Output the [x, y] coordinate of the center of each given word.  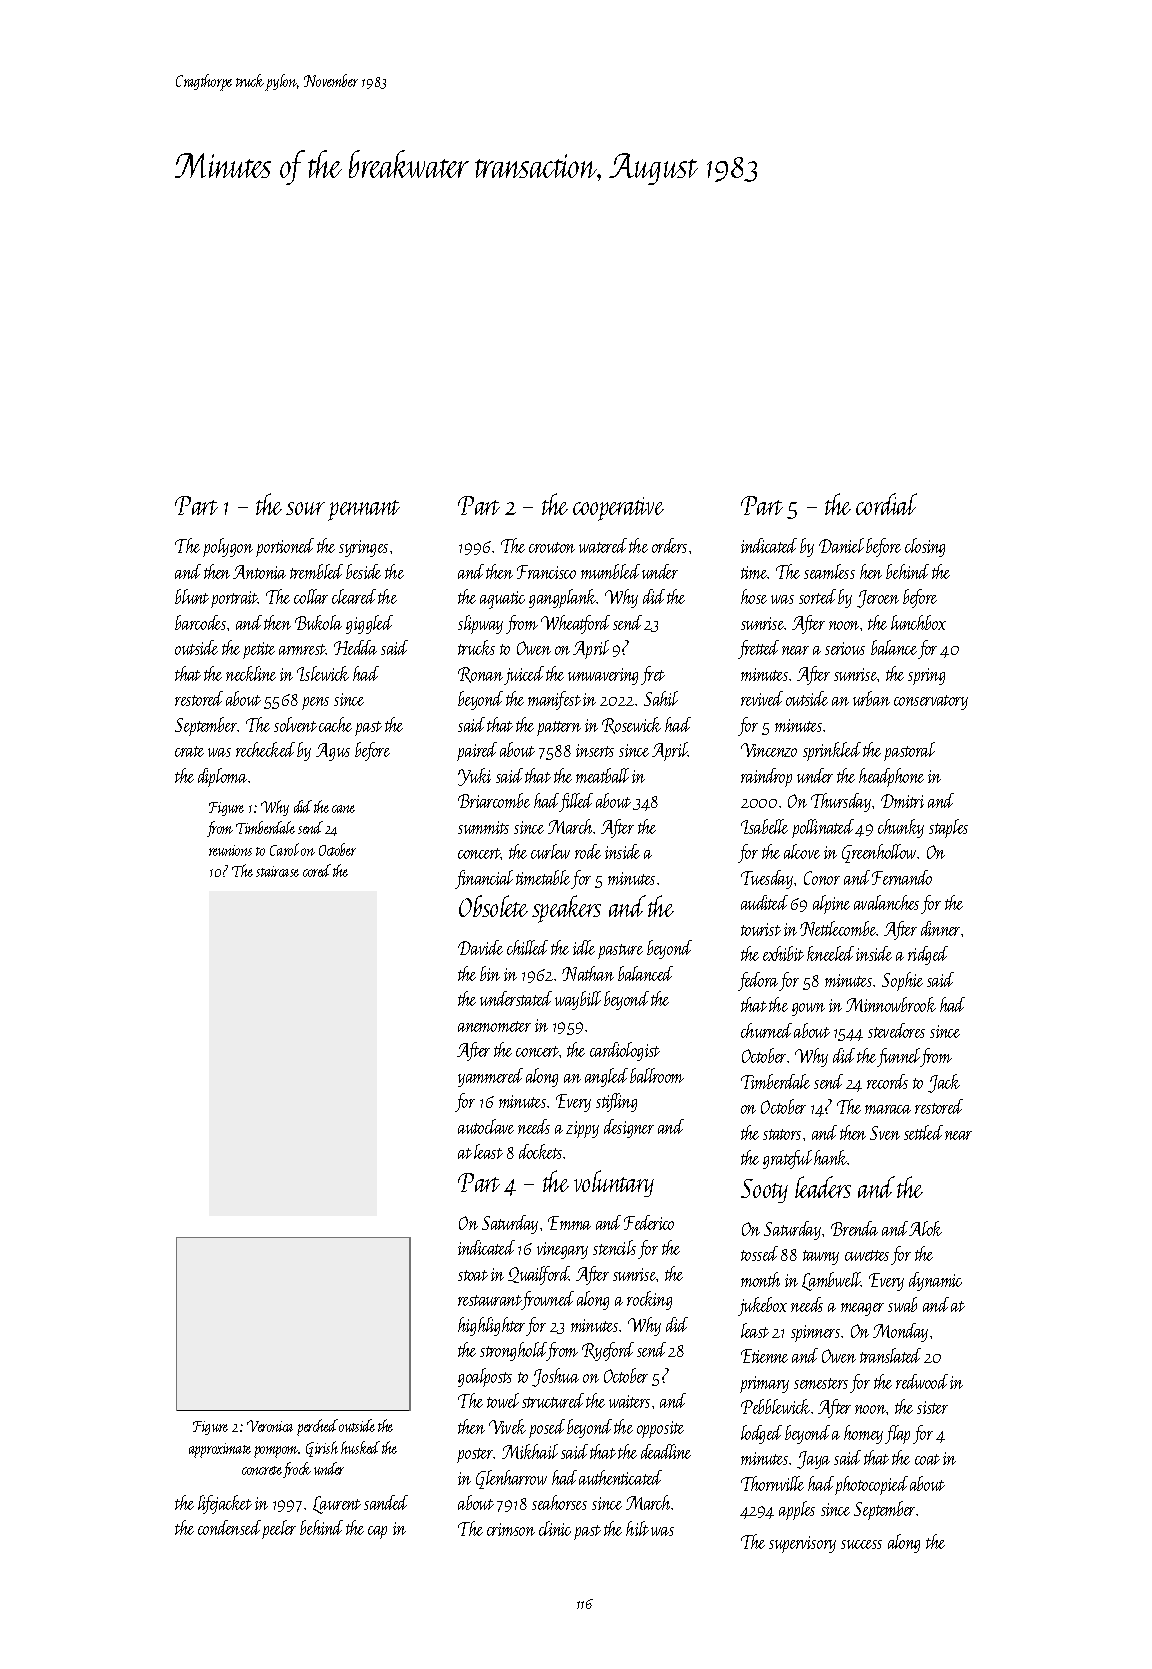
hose [754, 596]
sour [305, 508]
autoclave [486, 1126]
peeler [279, 1529]
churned [766, 1030]
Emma [569, 1223]
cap [377, 1532]
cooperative [618, 509]
